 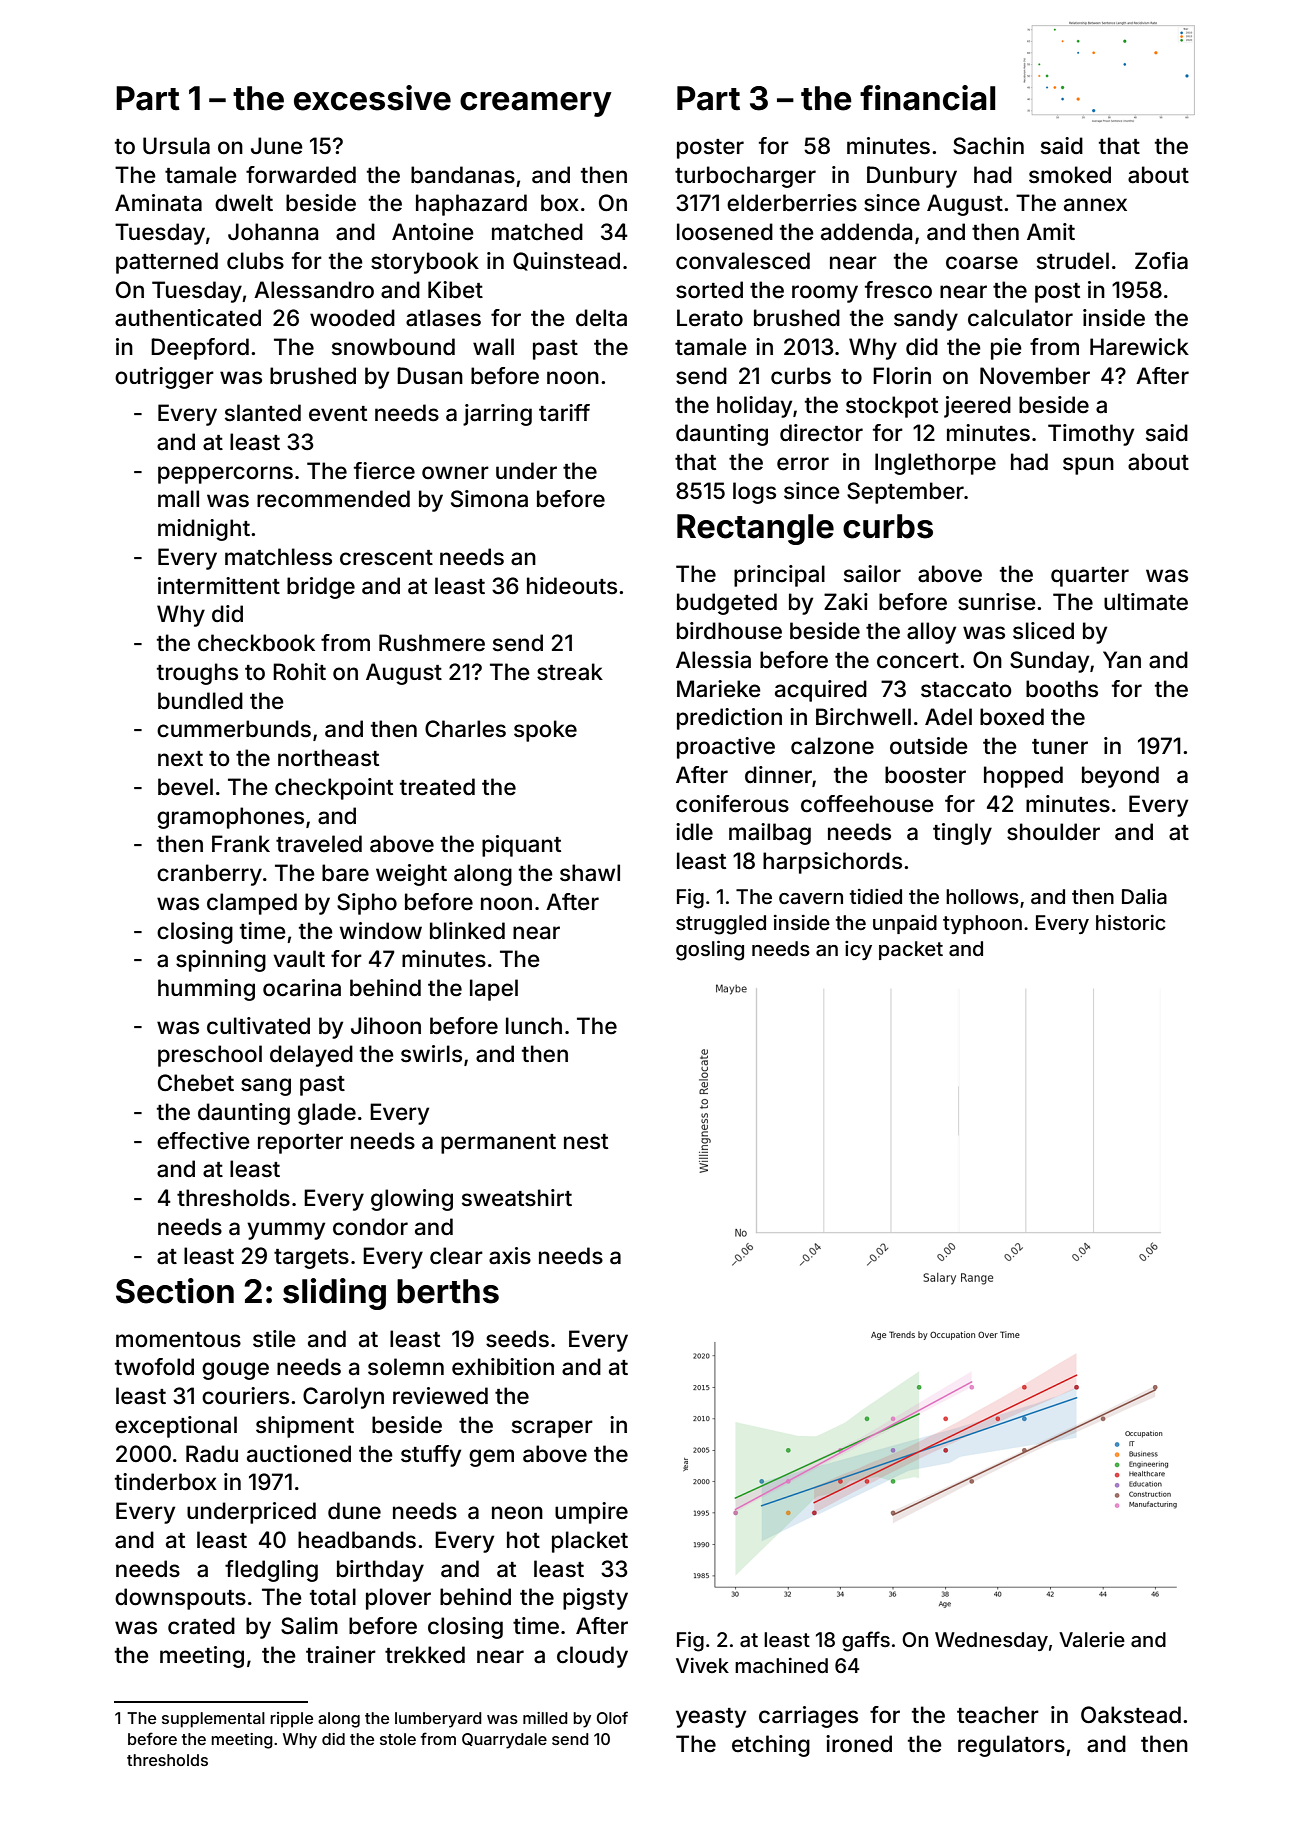 What do you see at coordinates (927, 98) in the screenshot?
I see `financial` at bounding box center [927, 98].
